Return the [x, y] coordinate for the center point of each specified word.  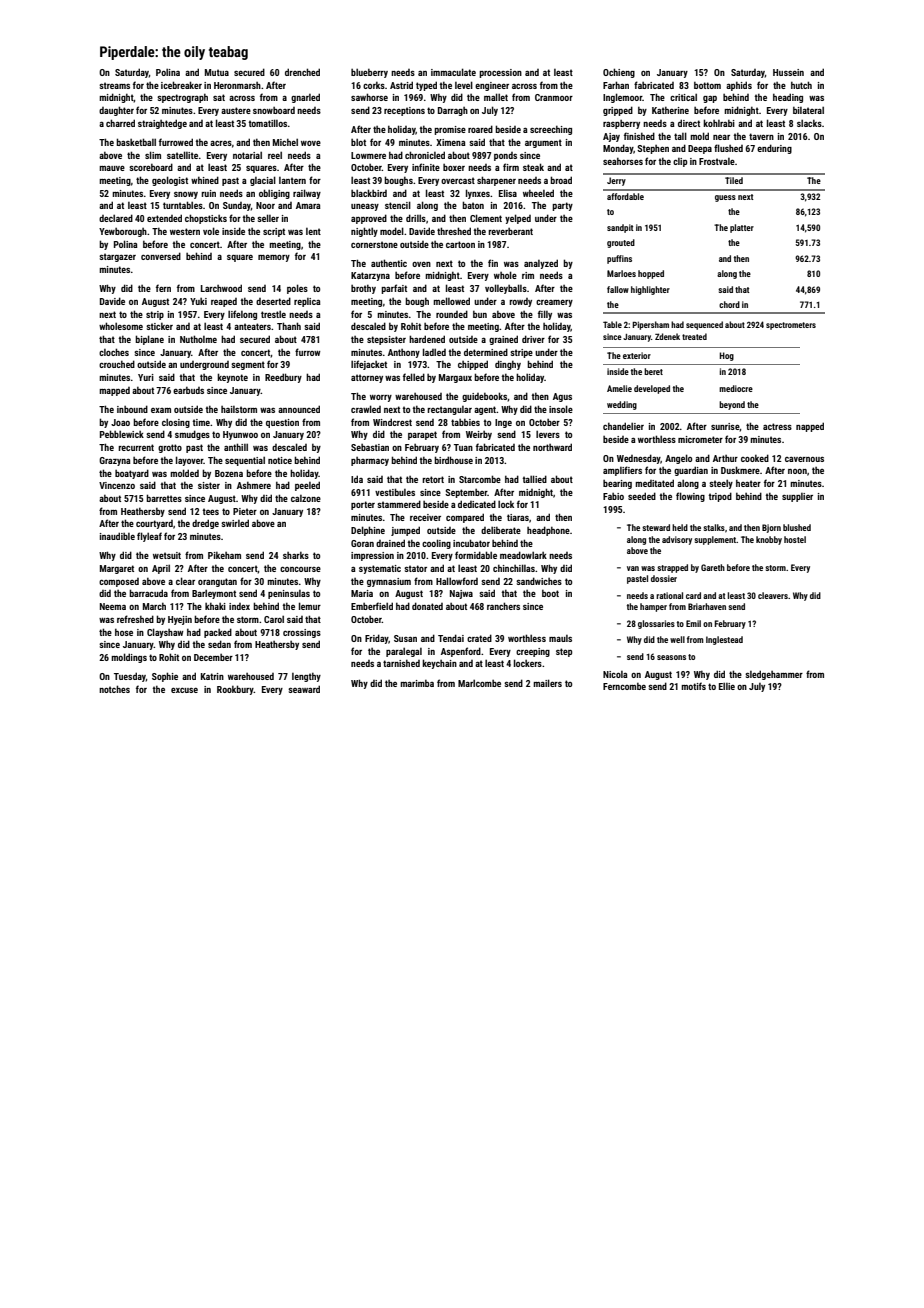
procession [500, 73]
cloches [114, 352]
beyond [732, 405]
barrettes [164, 498]
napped [810, 427]
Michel [285, 142]
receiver [425, 517]
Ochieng [619, 73]
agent [485, 410]
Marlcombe [479, 683]
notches [114, 689]
